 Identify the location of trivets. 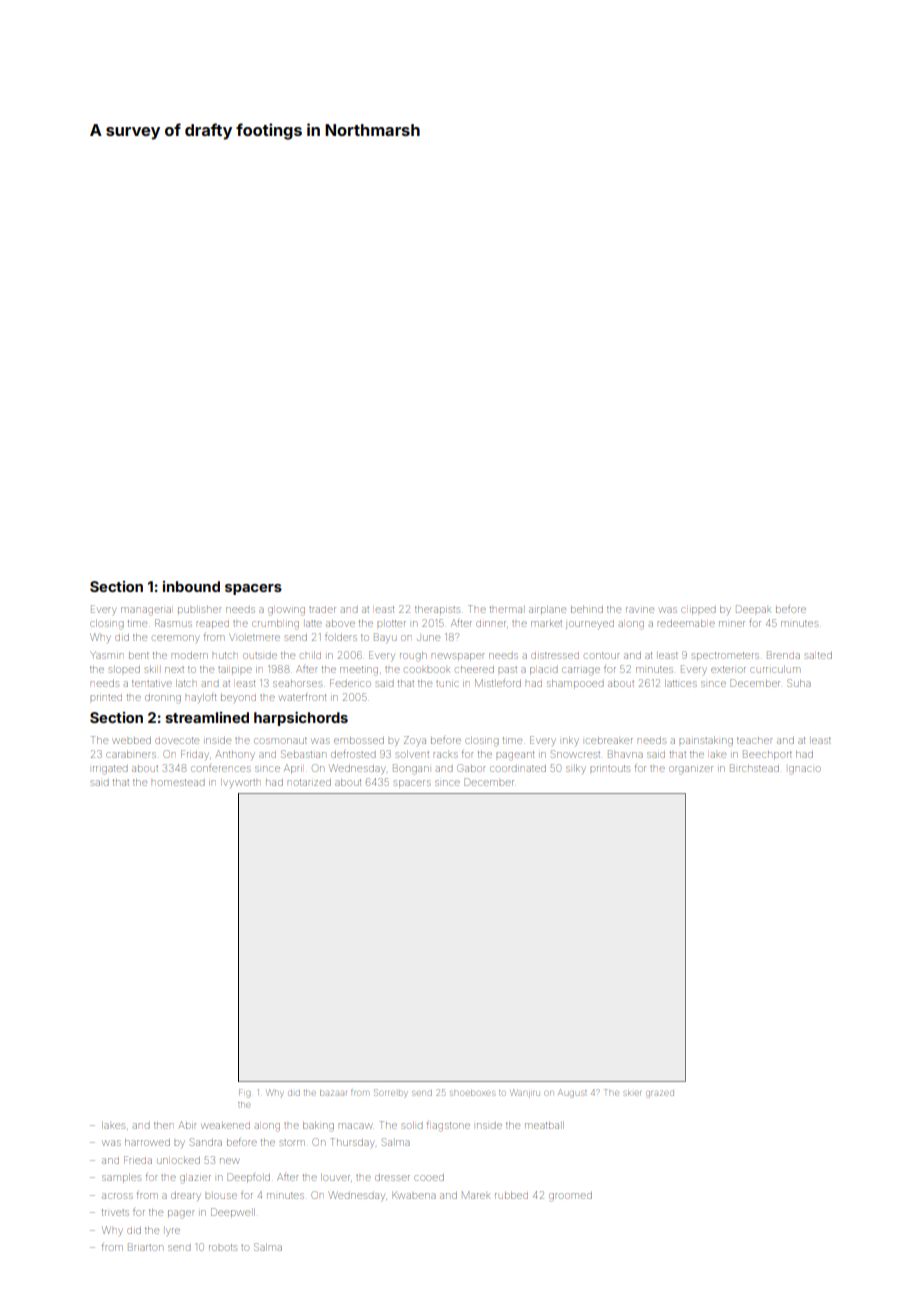
(115, 1213).
